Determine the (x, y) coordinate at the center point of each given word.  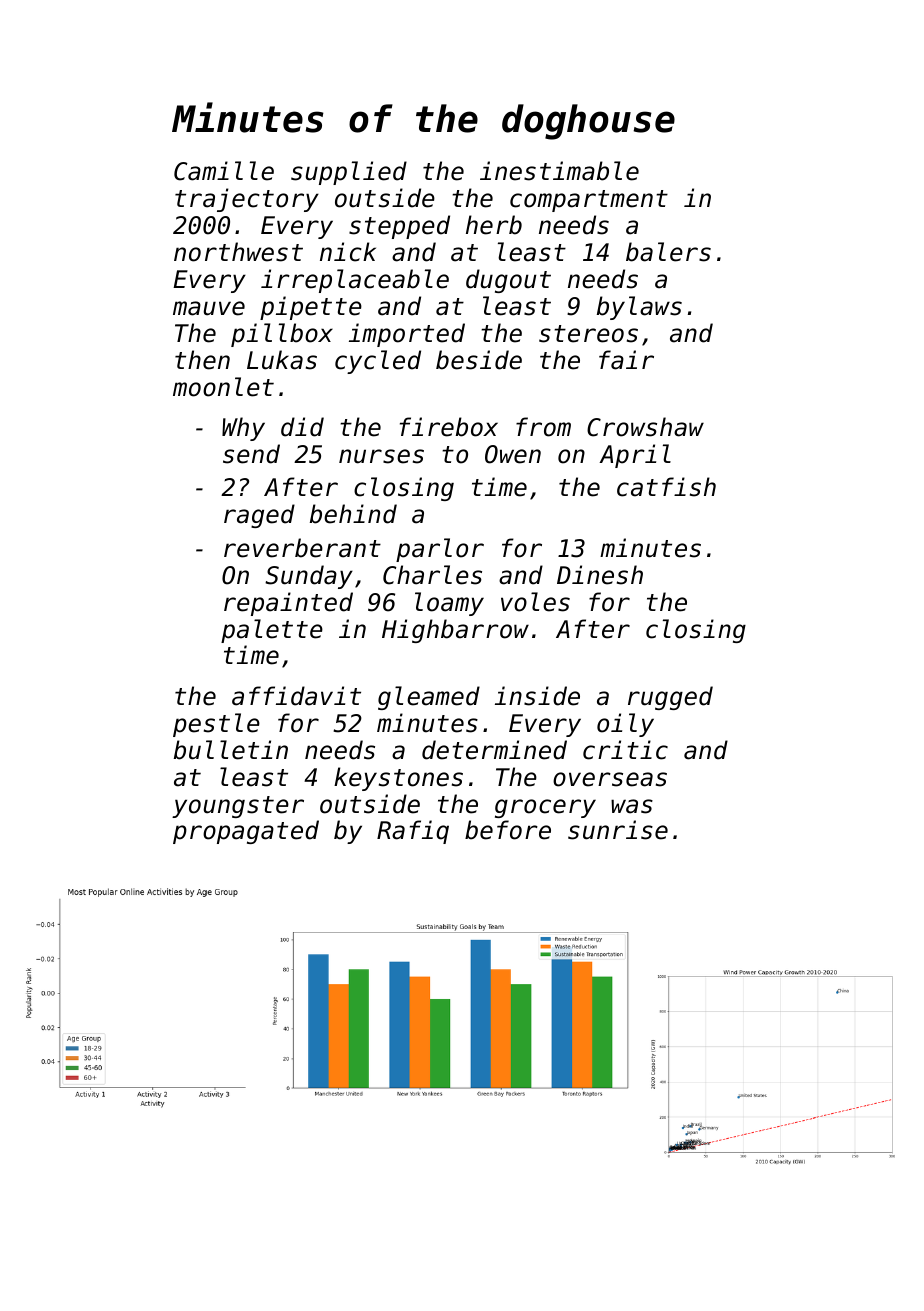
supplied (349, 173)
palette (272, 631)
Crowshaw (645, 427)
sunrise (618, 830)
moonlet (223, 387)
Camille (224, 171)
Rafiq (413, 832)
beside (479, 360)
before (508, 830)
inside (537, 696)
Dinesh (600, 575)
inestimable (559, 171)
